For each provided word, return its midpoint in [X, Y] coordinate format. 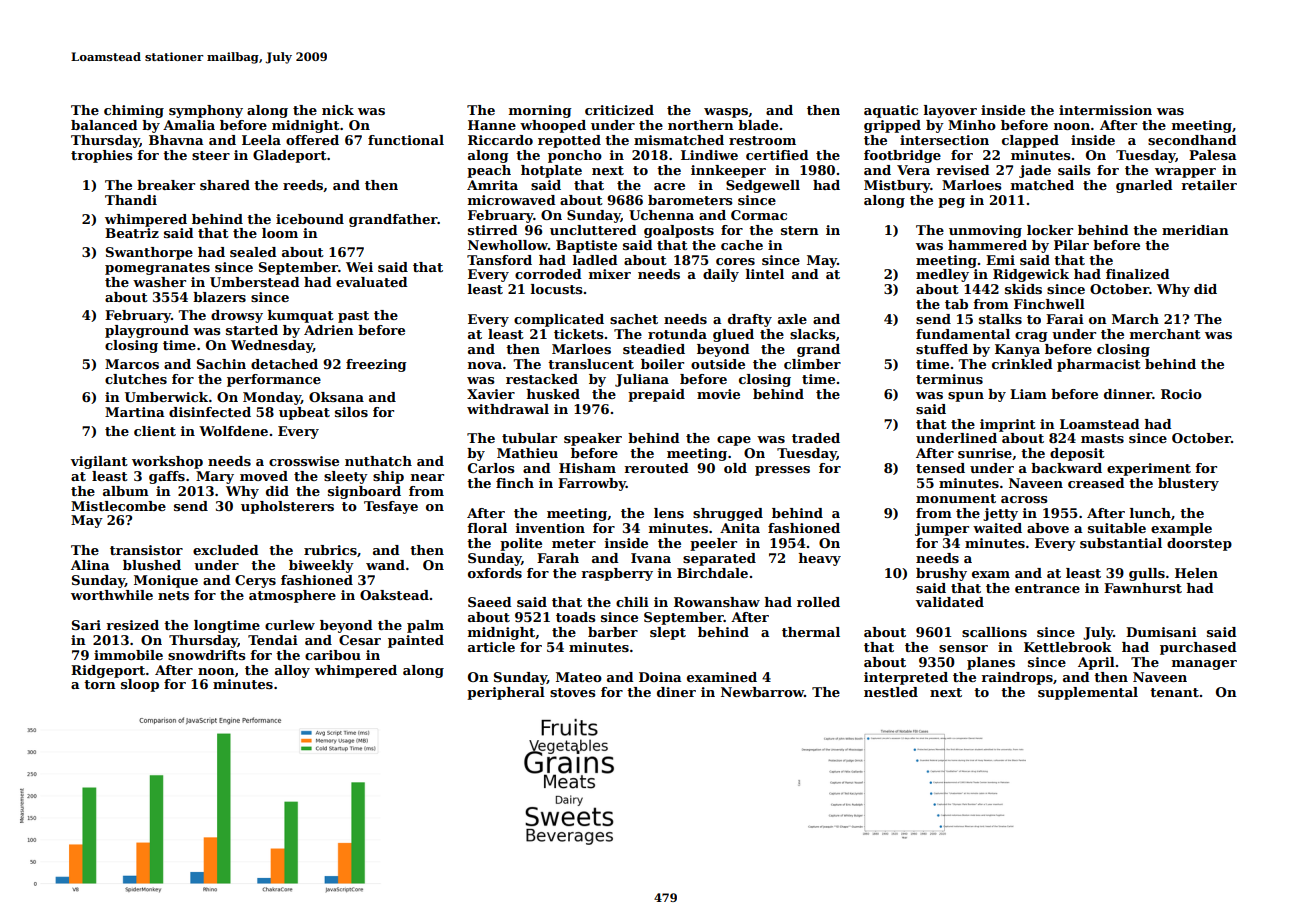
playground [147, 331]
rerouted [656, 468]
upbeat [304, 413]
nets [173, 595]
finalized [1138, 274]
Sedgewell [763, 186]
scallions [994, 632]
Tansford [499, 260]
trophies [101, 156]
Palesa [1213, 155]
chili [632, 602]
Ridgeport [108, 671]
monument [956, 498]
